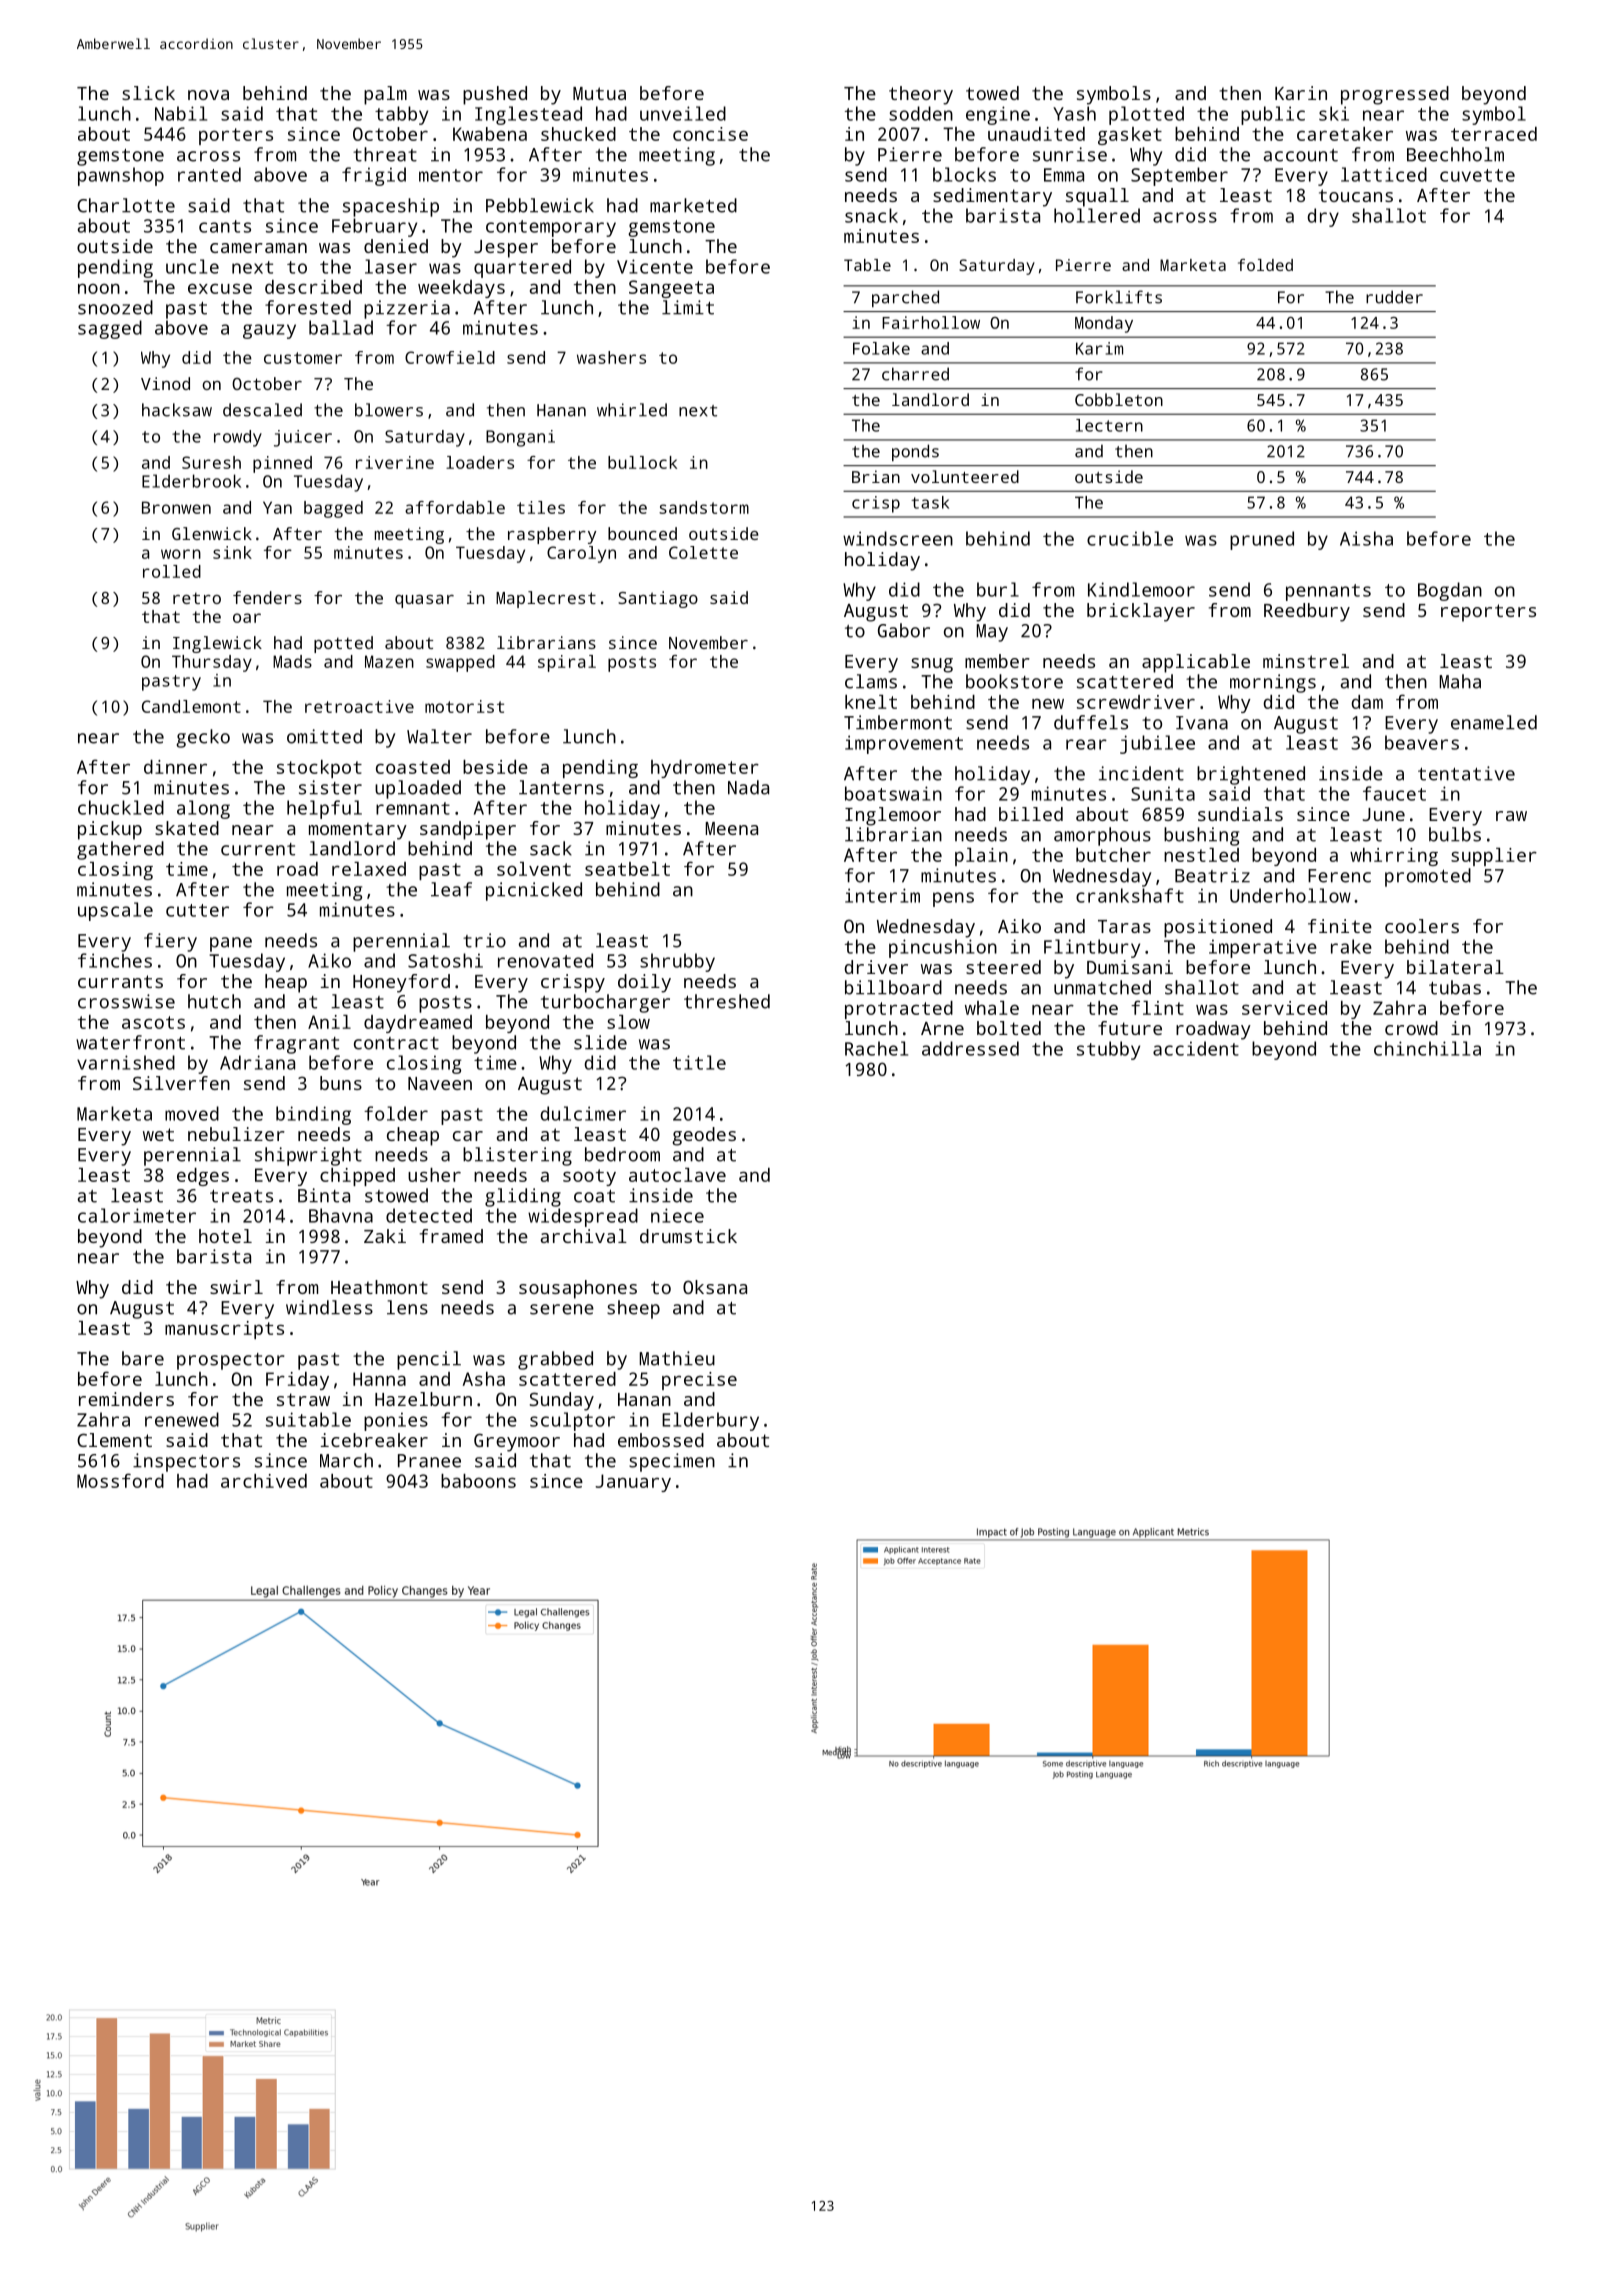 The width and height of the screenshot is (1620, 2292). What do you see at coordinates (997, 661) in the screenshot?
I see `member` at bounding box center [997, 661].
